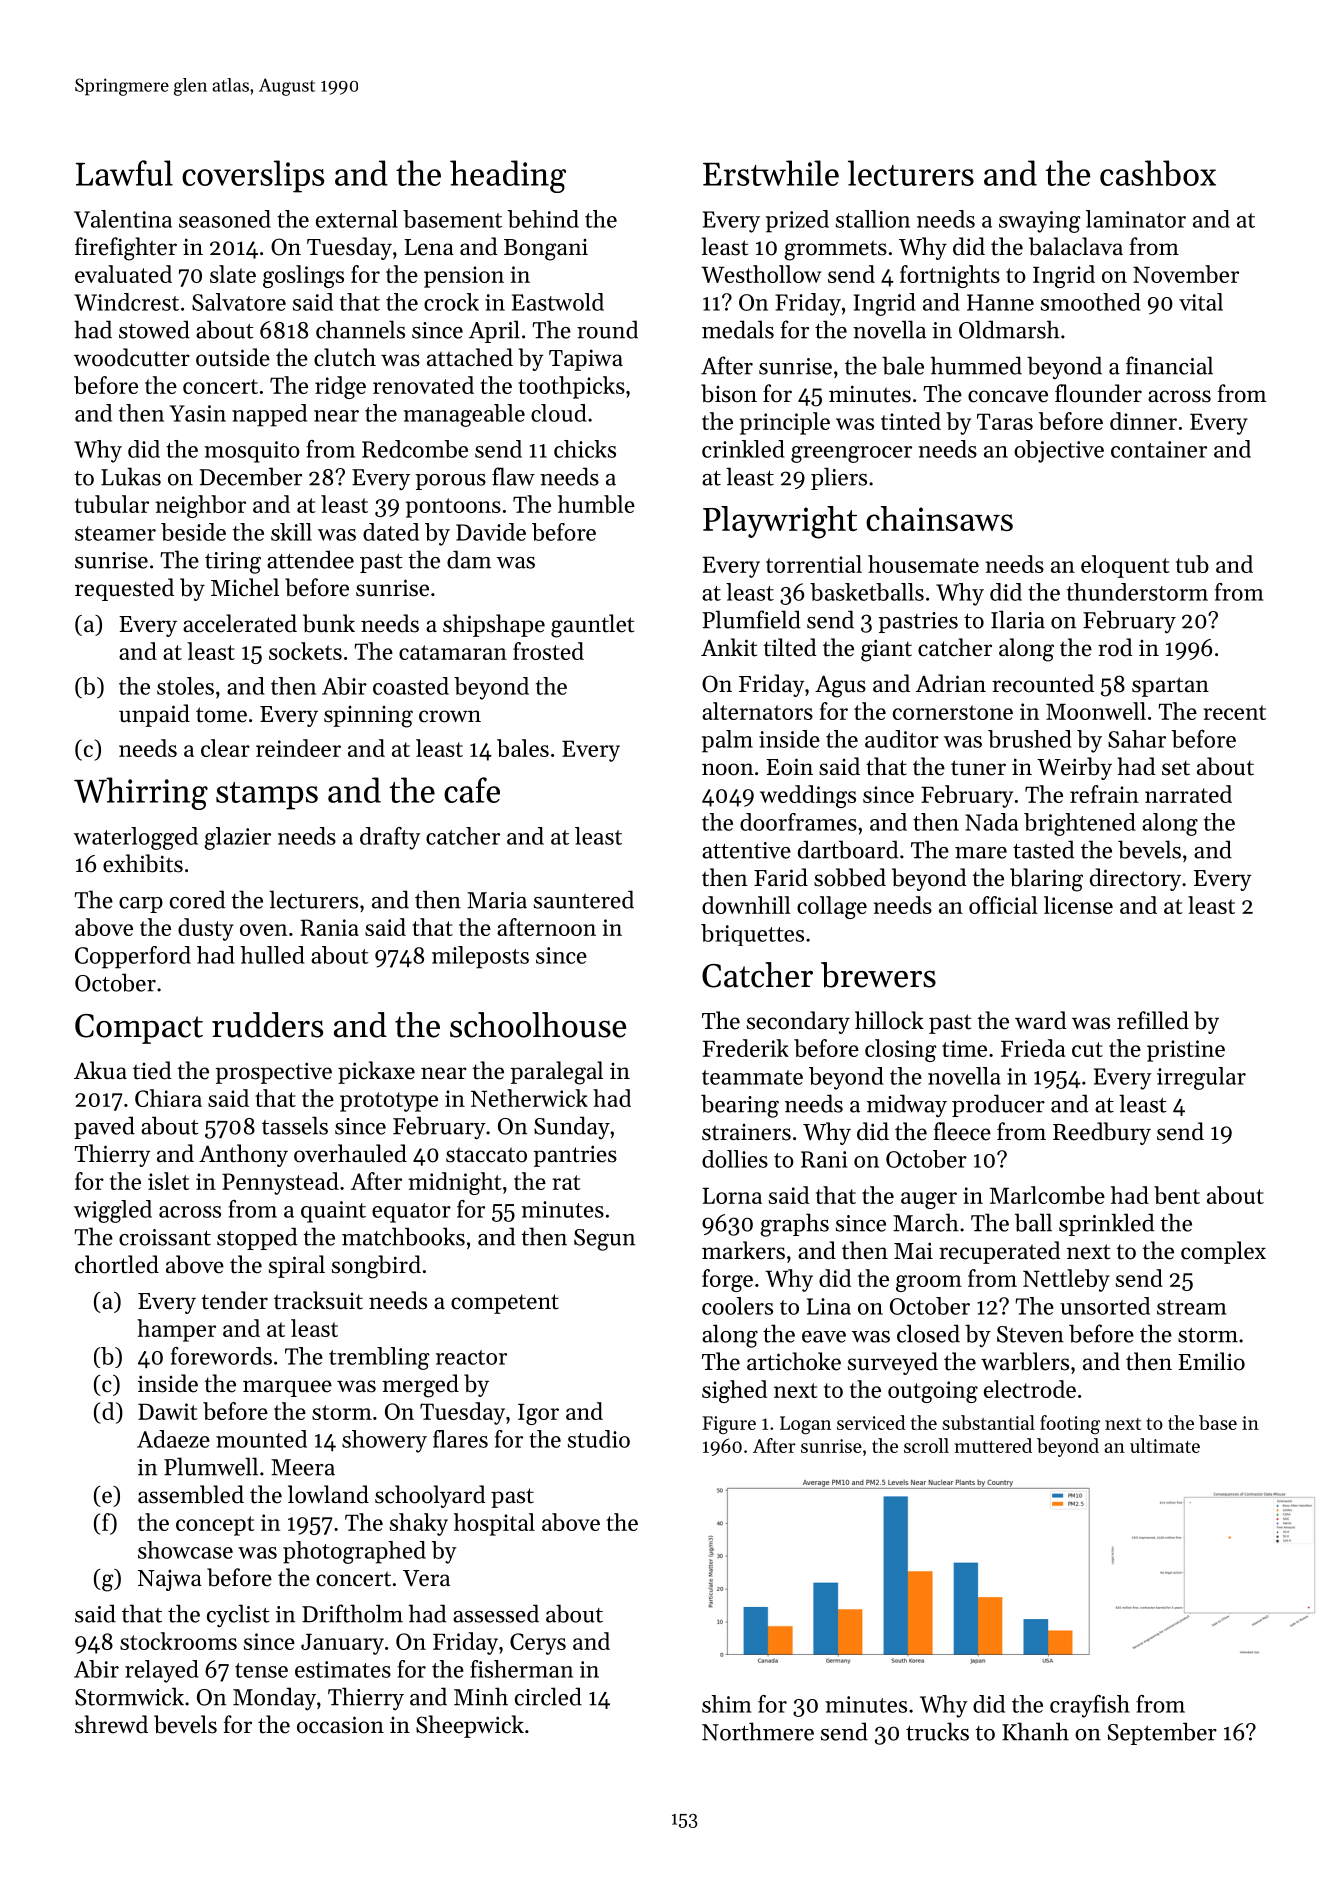 The height and width of the screenshot is (1897, 1341). What do you see at coordinates (470, 1726) in the screenshot?
I see `Sheepwick` at bounding box center [470, 1726].
